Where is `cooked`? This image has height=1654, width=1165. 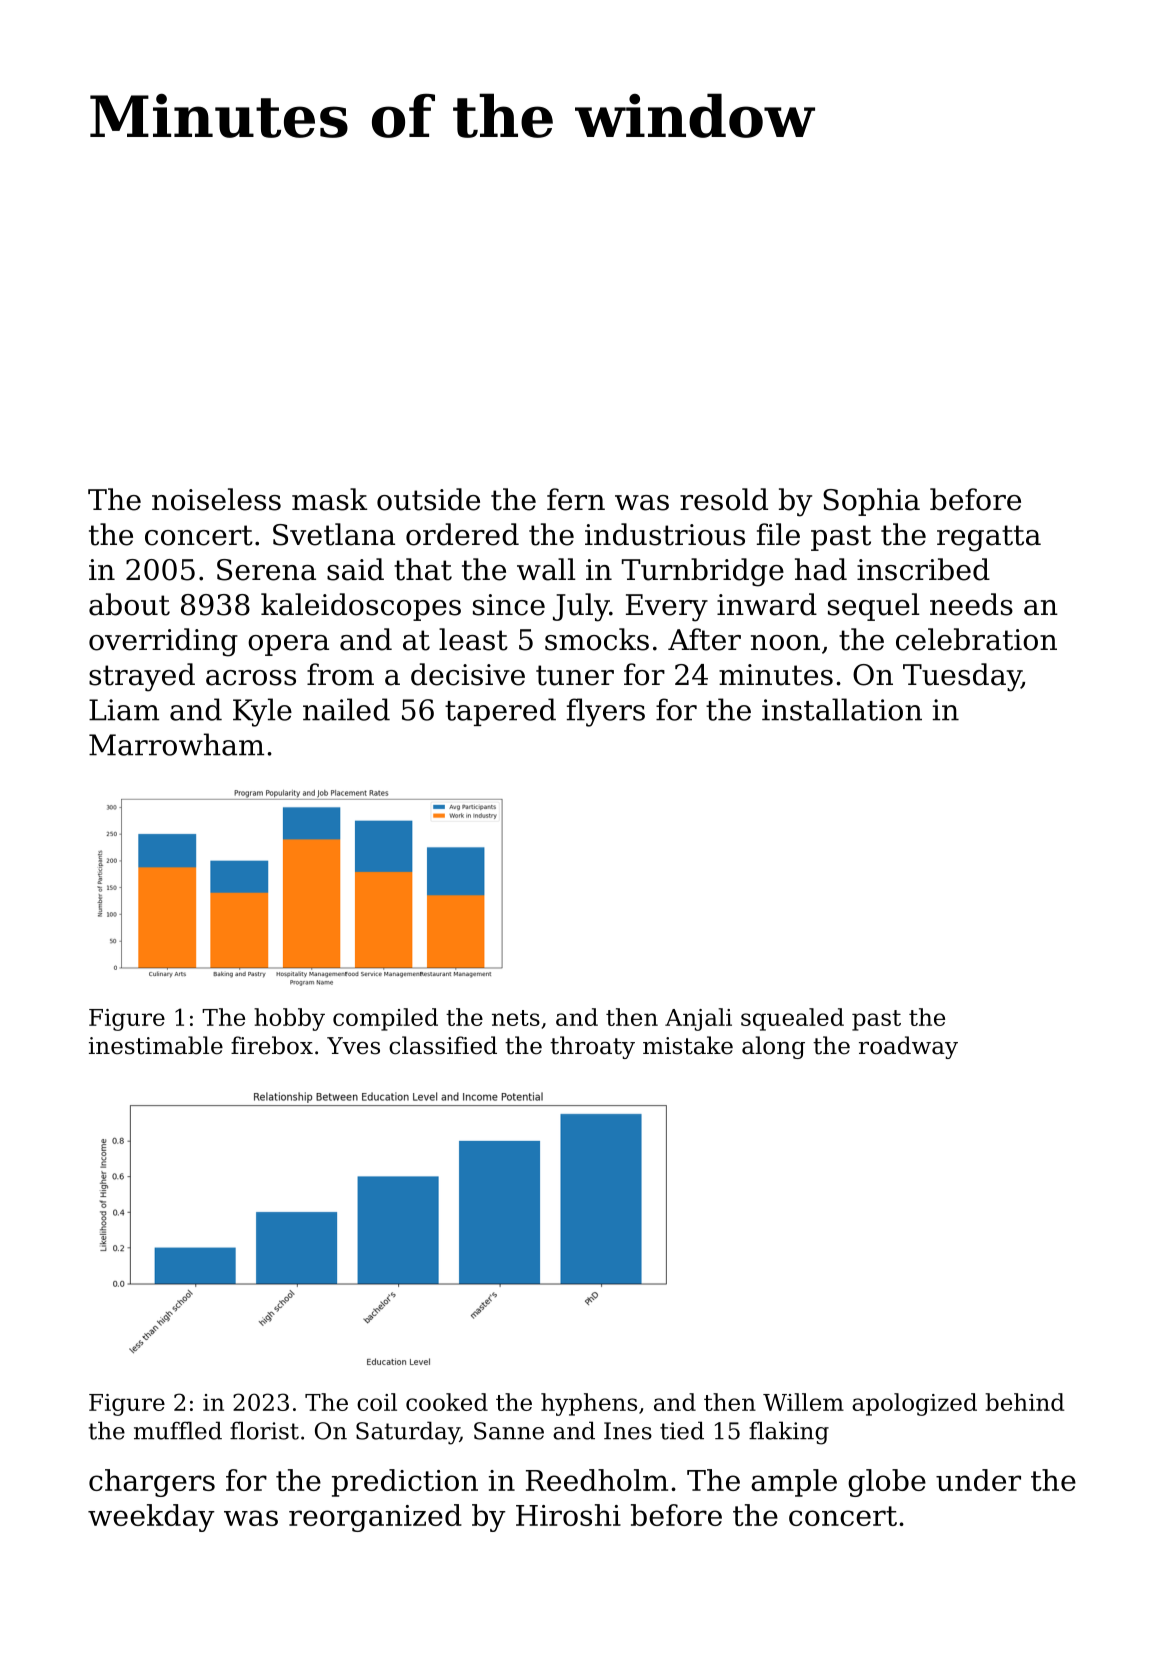
cooked is located at coordinates (447, 1402).
